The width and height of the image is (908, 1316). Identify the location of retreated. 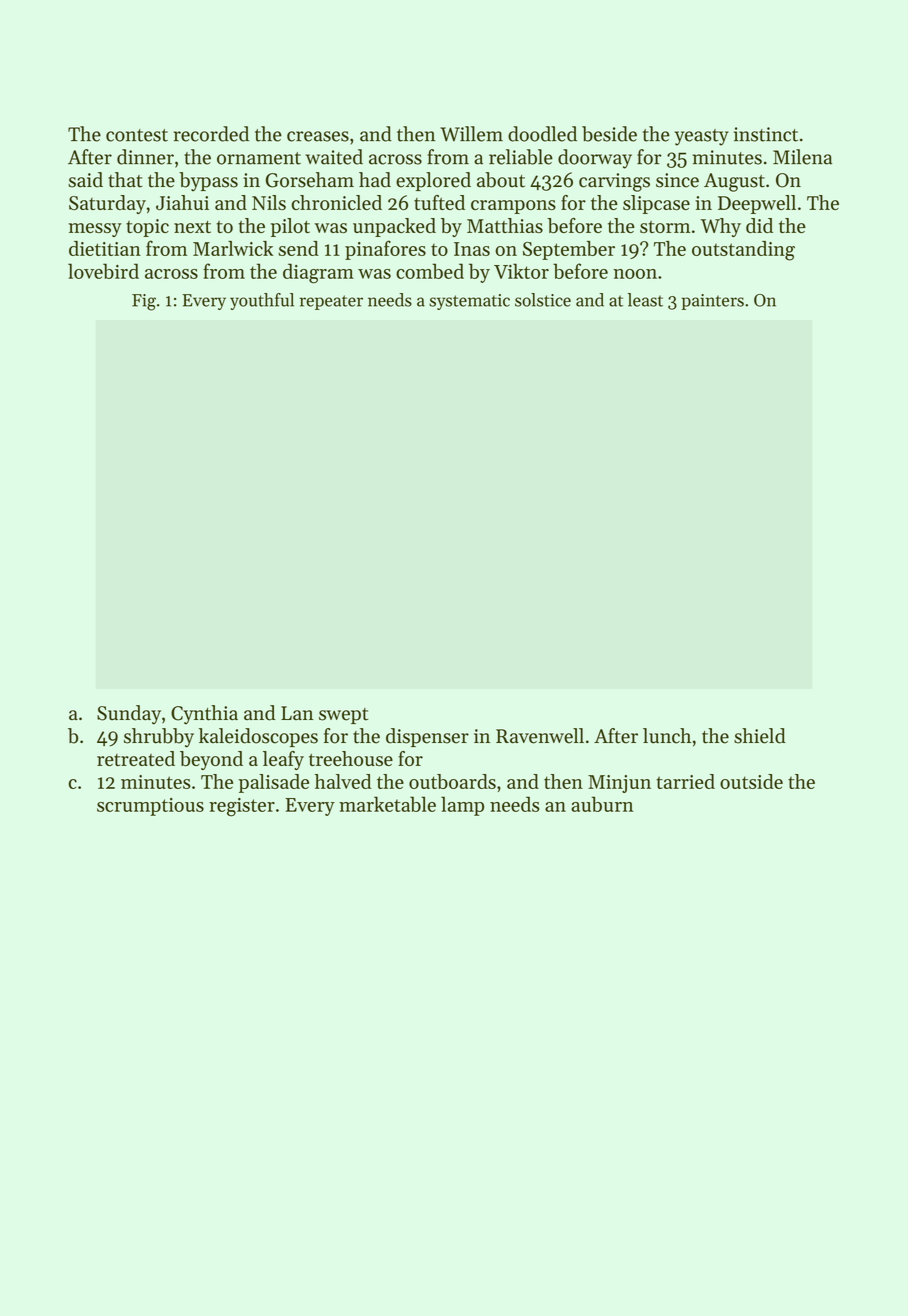
(136, 758).
